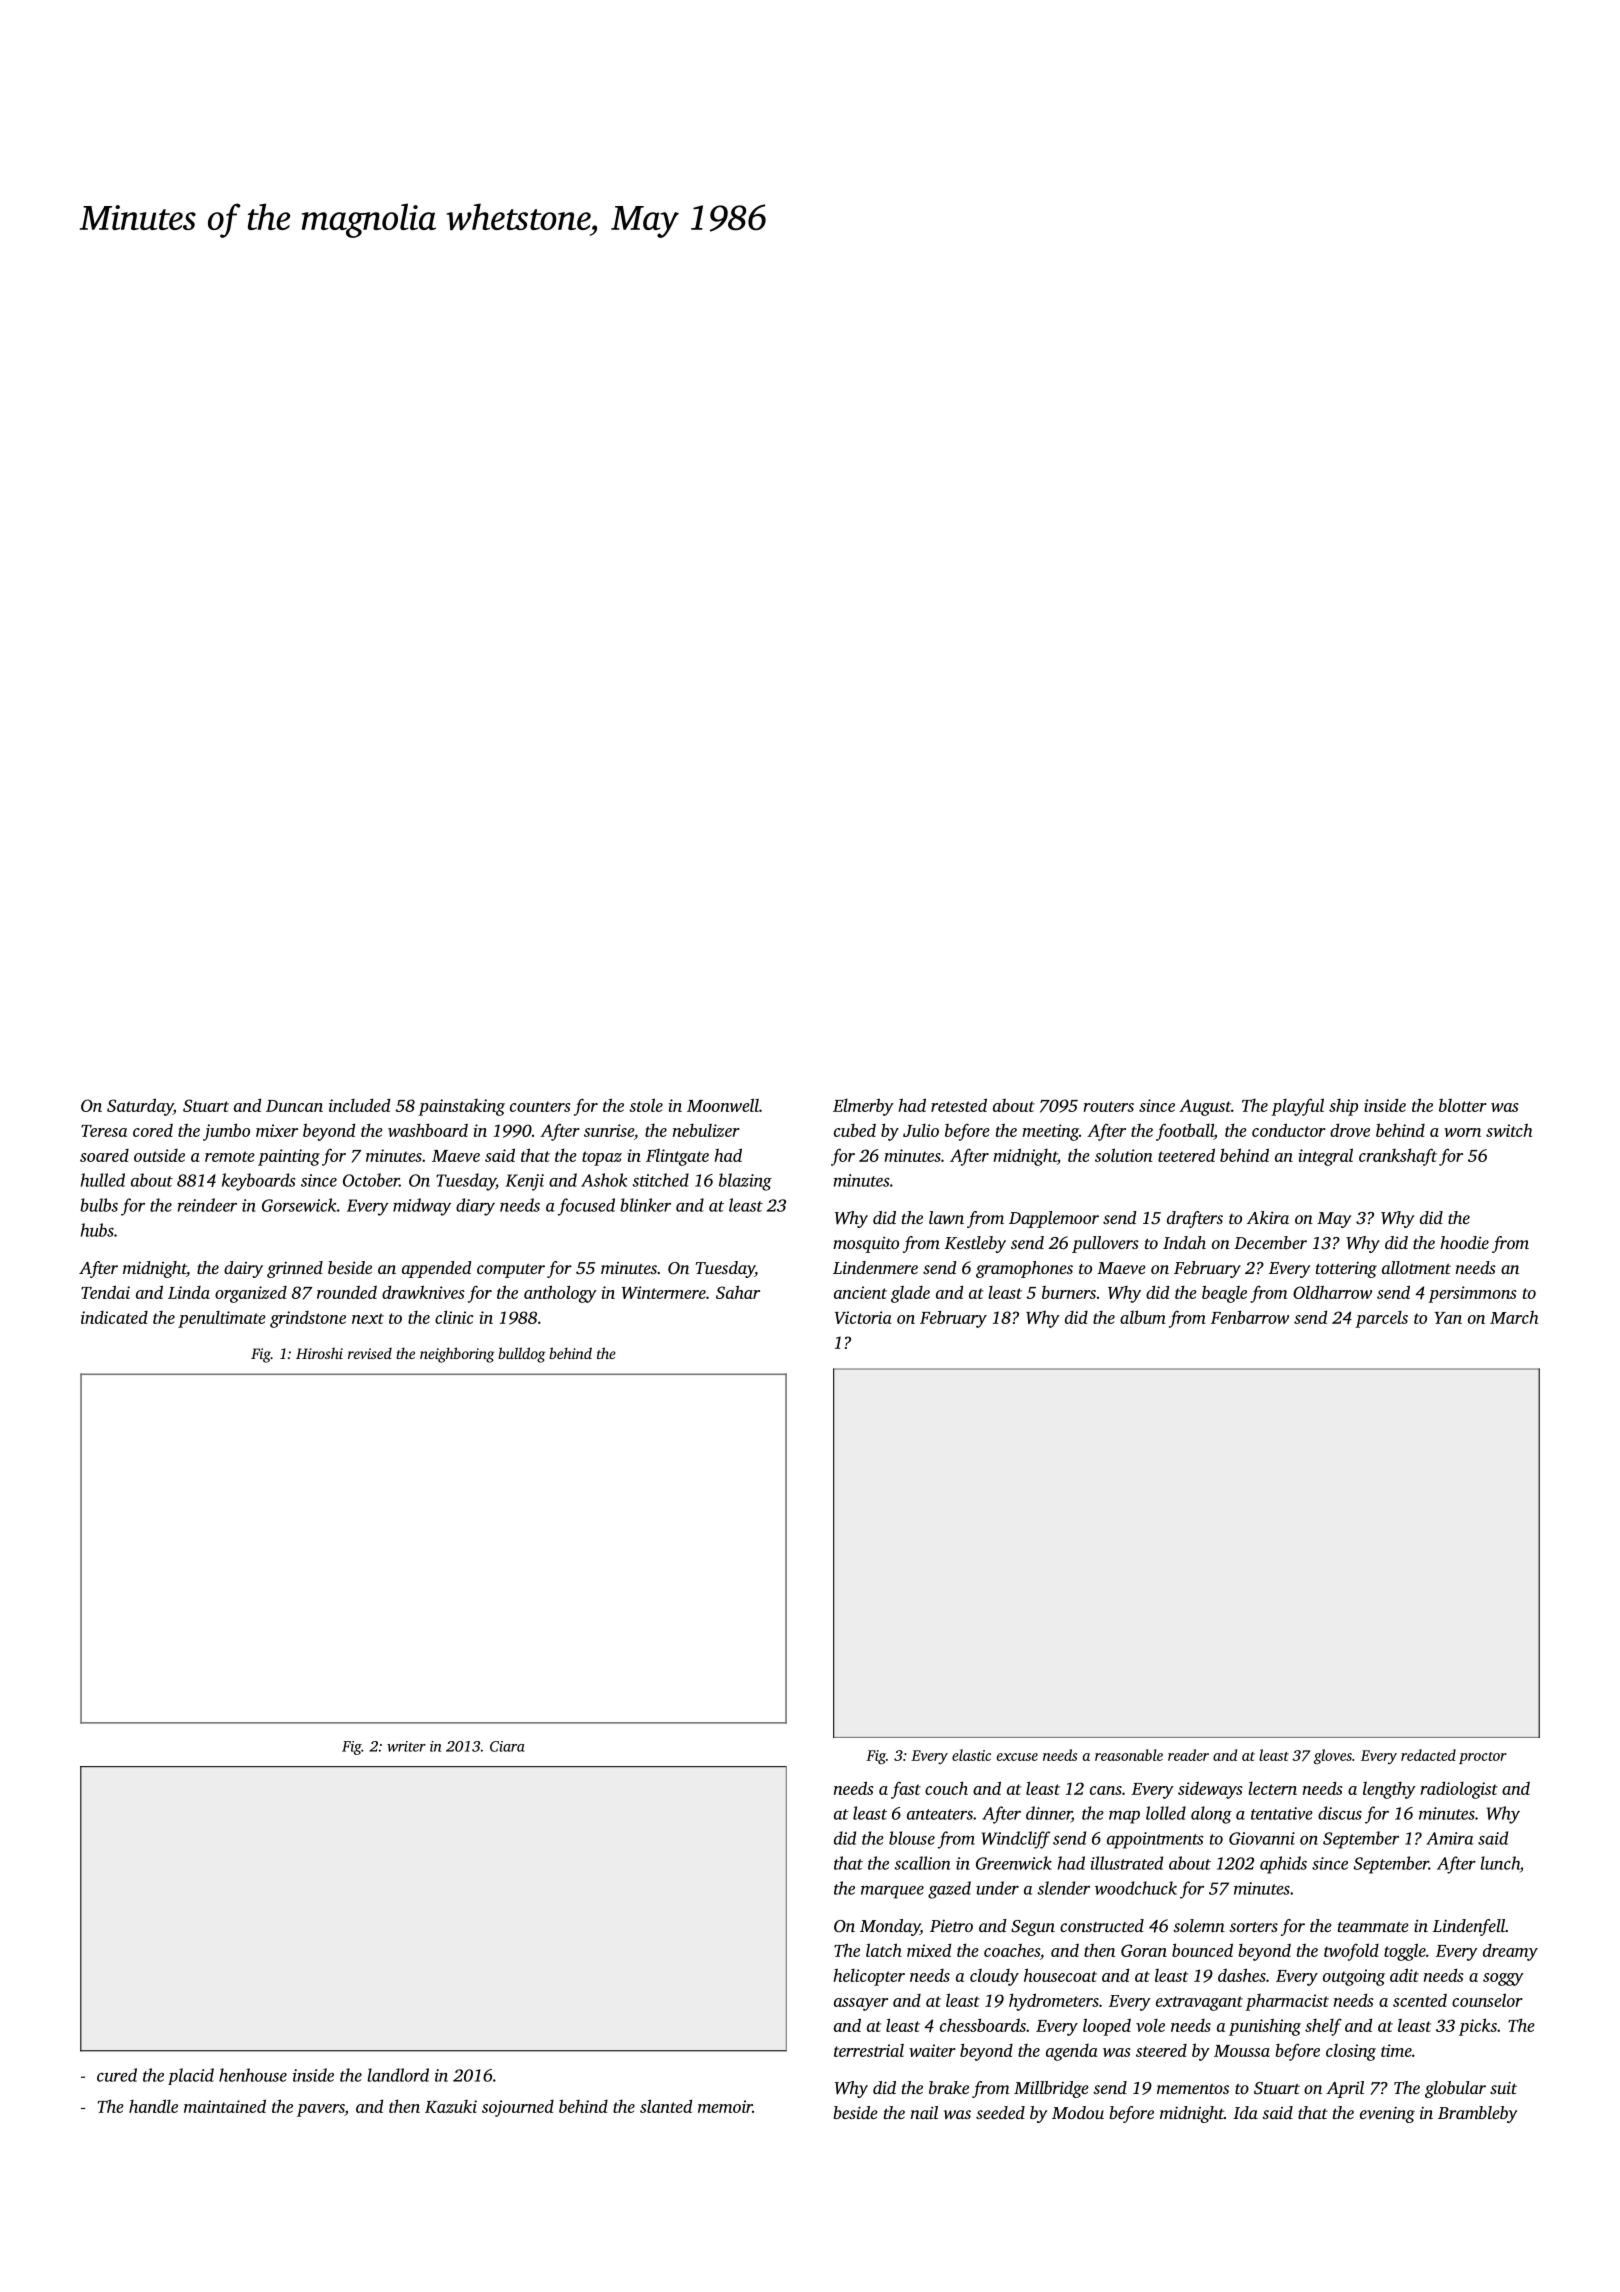 Image resolution: width=1620 pixels, height=2292 pixels. Describe the element at coordinates (153, 2106) in the screenshot. I see `handle` at that location.
